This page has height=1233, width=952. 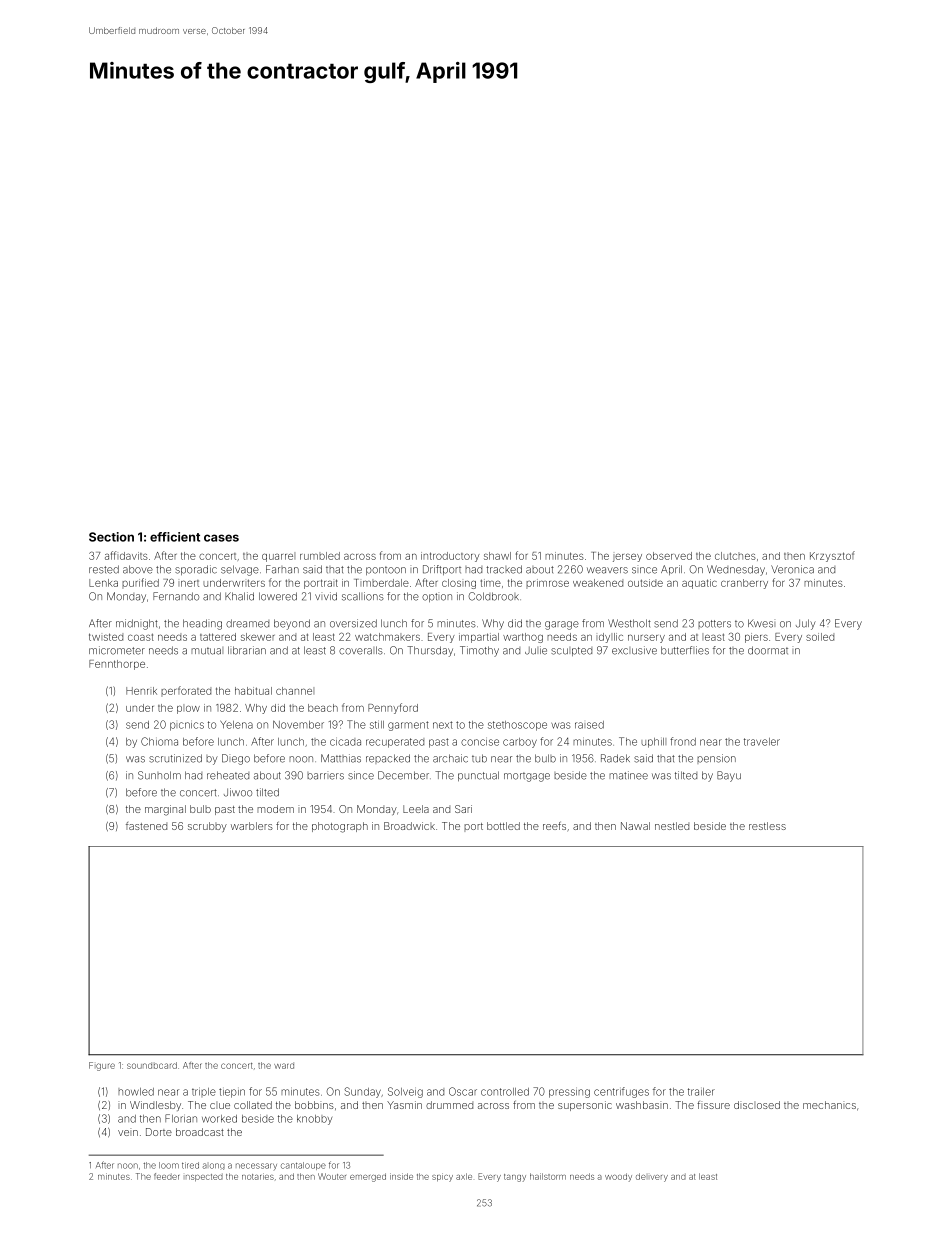 I want to click on bottled, so click(x=503, y=826).
